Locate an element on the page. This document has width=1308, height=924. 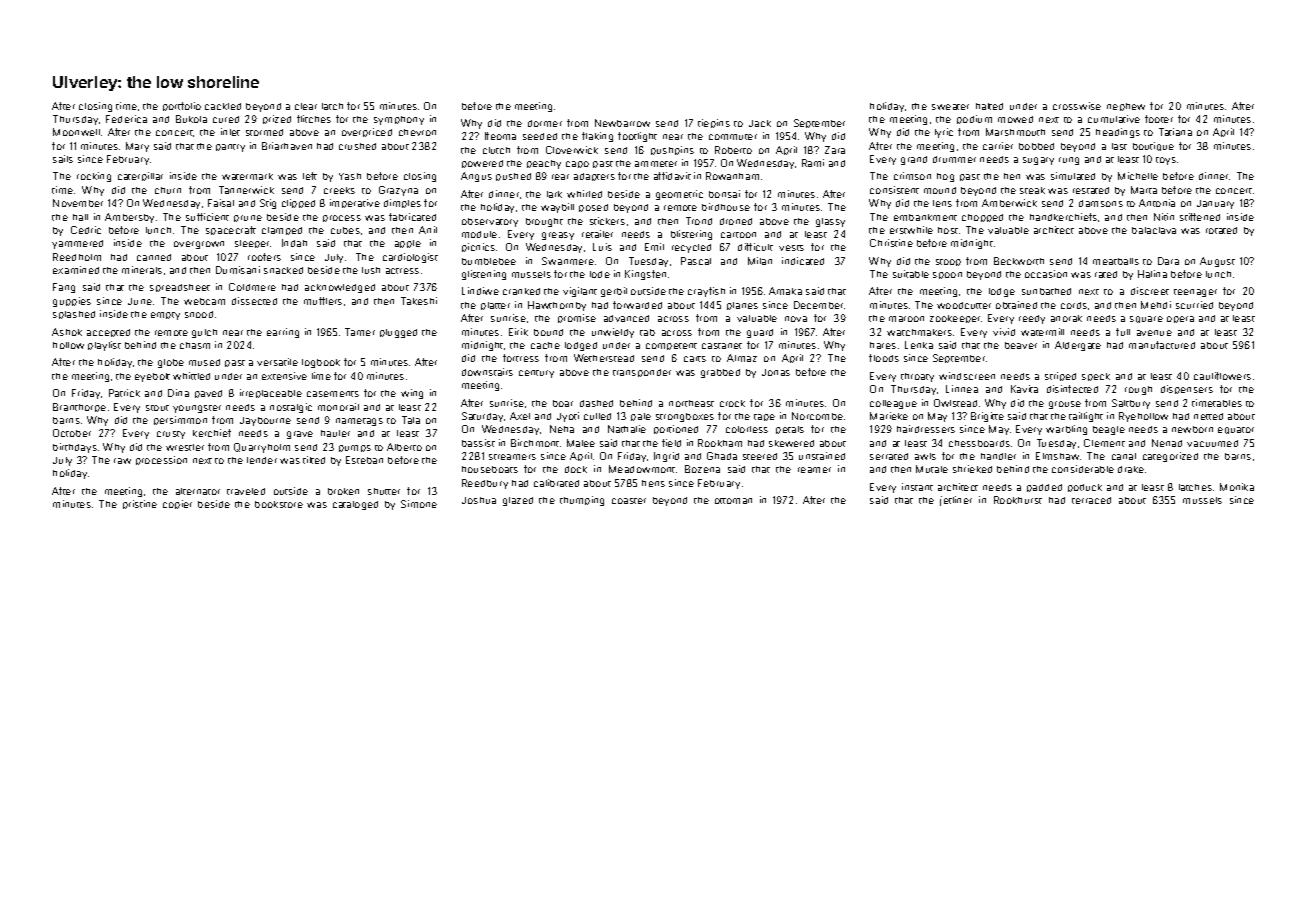
lark is located at coordinates (554, 194).
